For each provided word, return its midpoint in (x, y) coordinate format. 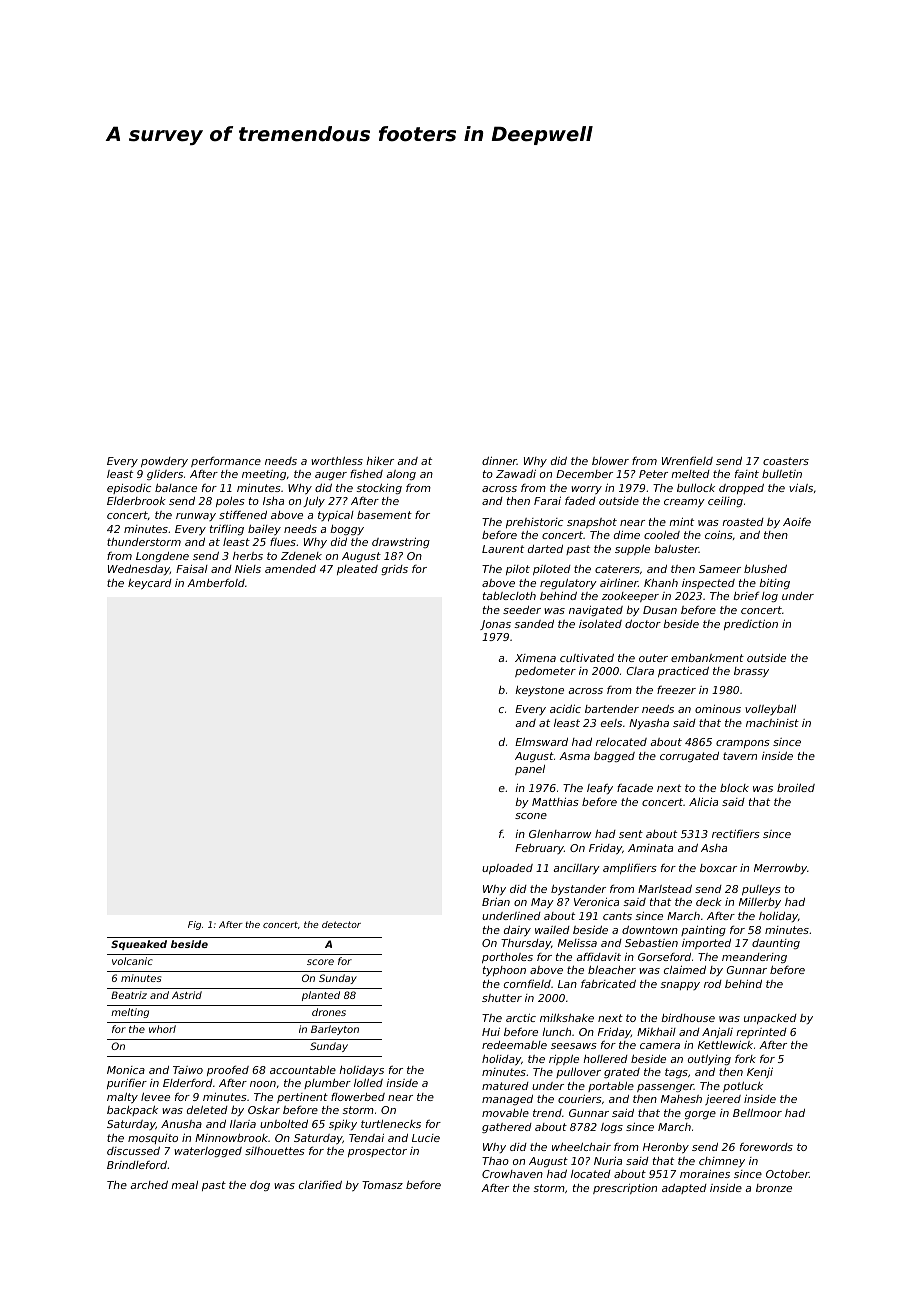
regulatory (568, 583)
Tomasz (382, 1185)
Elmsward (541, 741)
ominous (718, 709)
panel (530, 770)
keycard (150, 583)
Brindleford (137, 1164)
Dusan (660, 610)
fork (745, 1059)
